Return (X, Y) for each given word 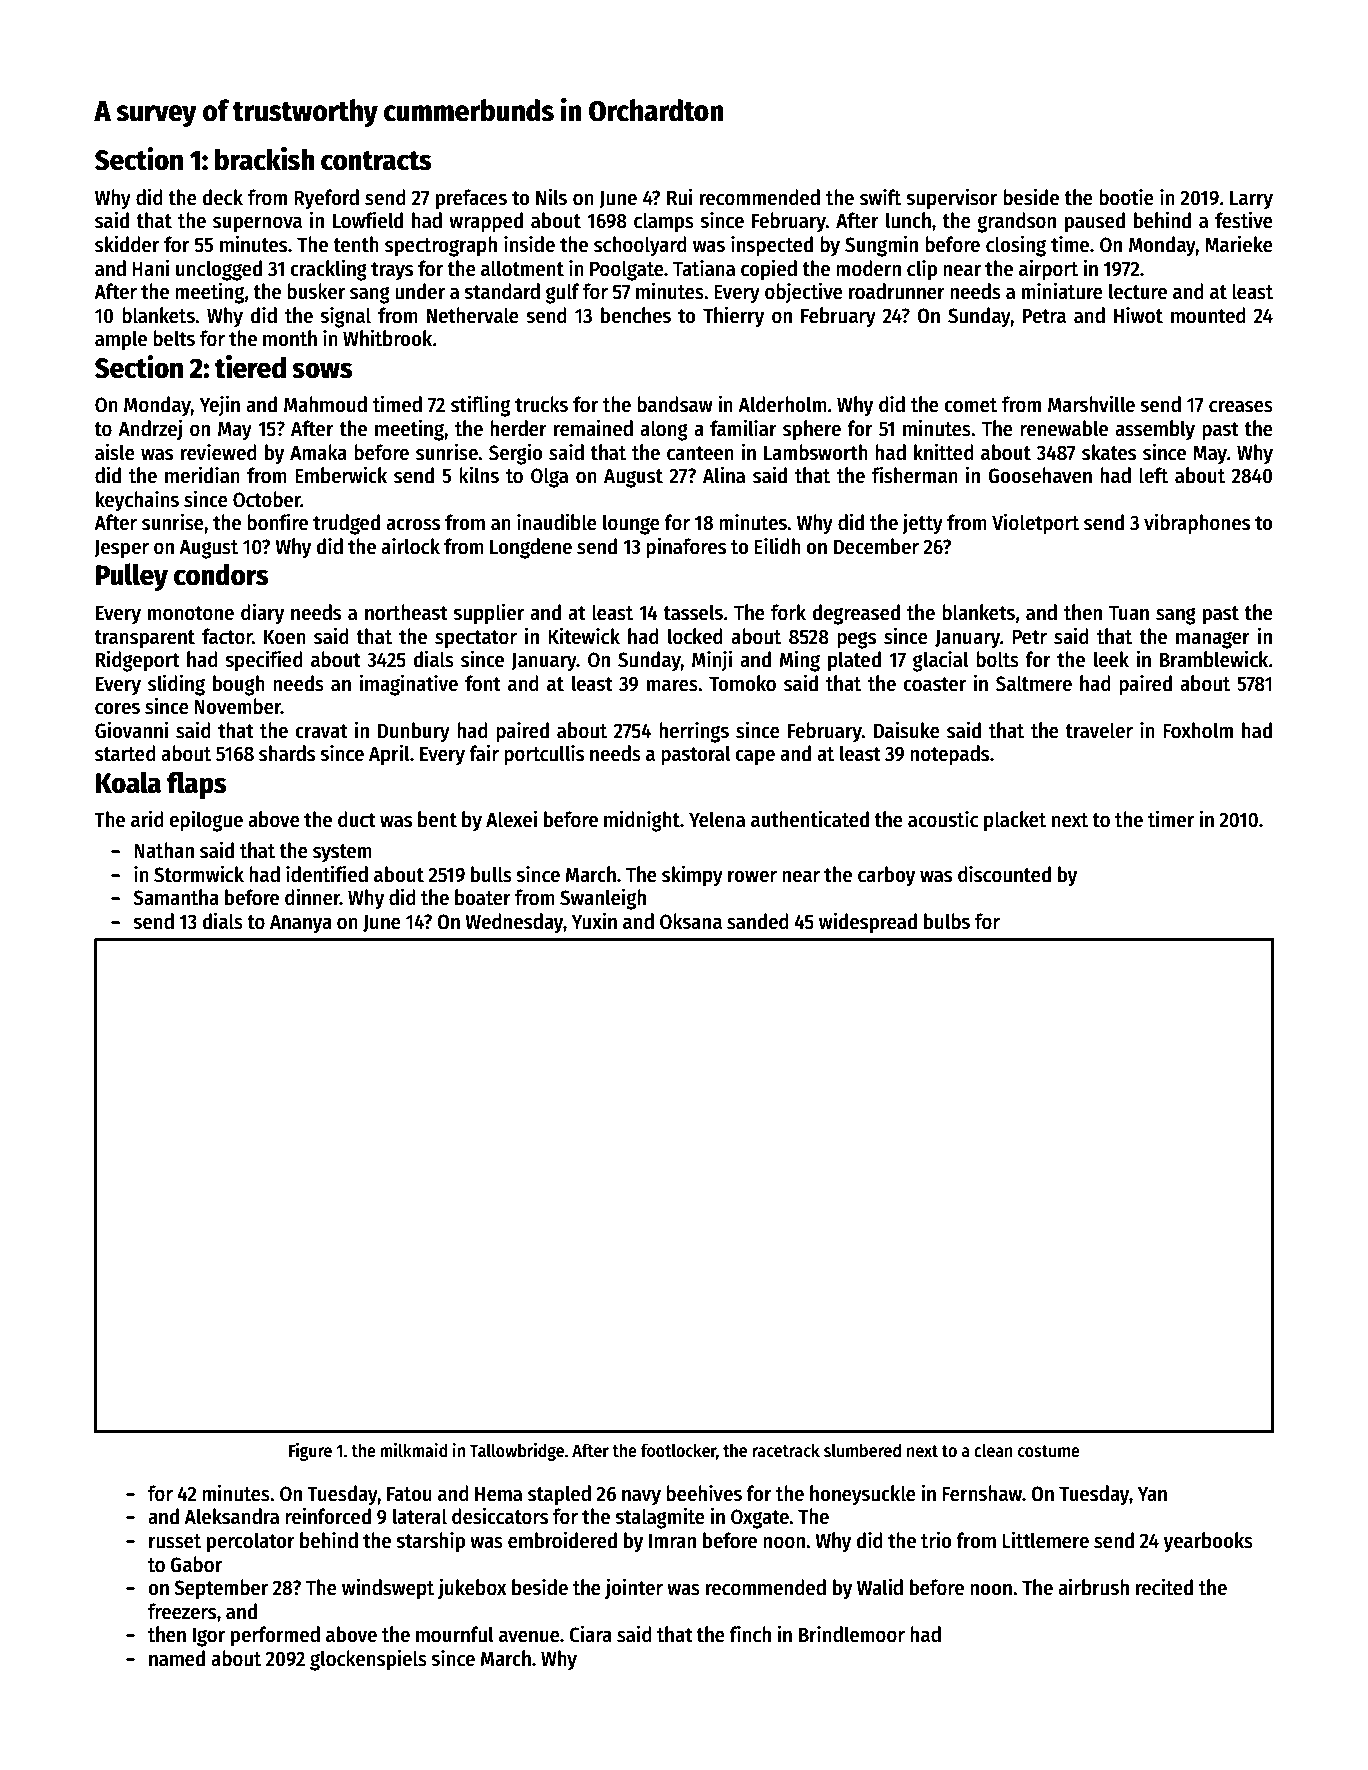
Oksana (691, 921)
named (177, 1658)
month (290, 338)
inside (529, 244)
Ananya (301, 924)
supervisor (951, 199)
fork (788, 612)
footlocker (679, 1451)
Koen (285, 637)
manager (1213, 640)
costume (1049, 1451)
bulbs (947, 921)
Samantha (176, 897)
